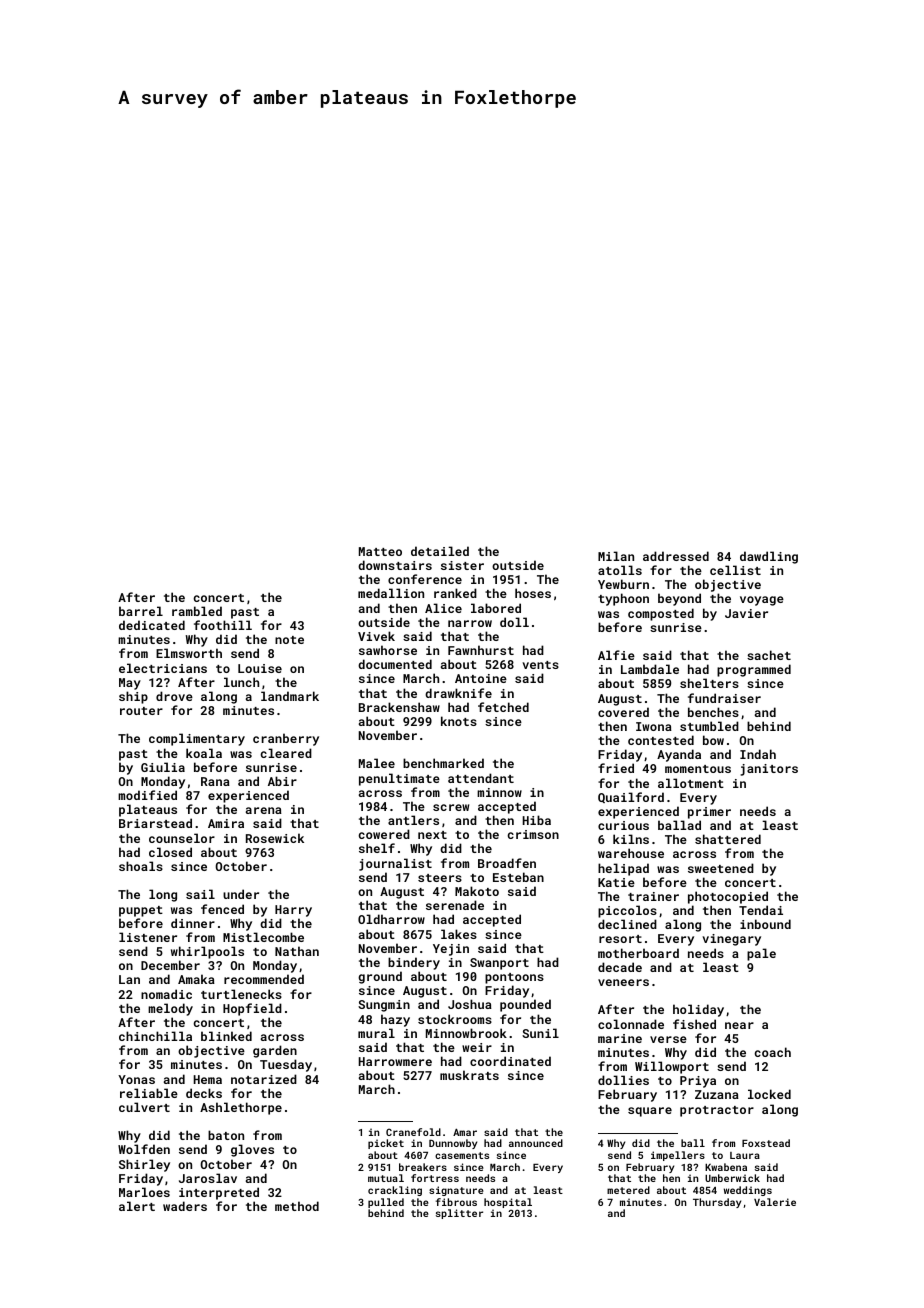  What do you see at coordinates (241, 1108) in the image?
I see `Ashlethorpe` at bounding box center [241, 1108].
